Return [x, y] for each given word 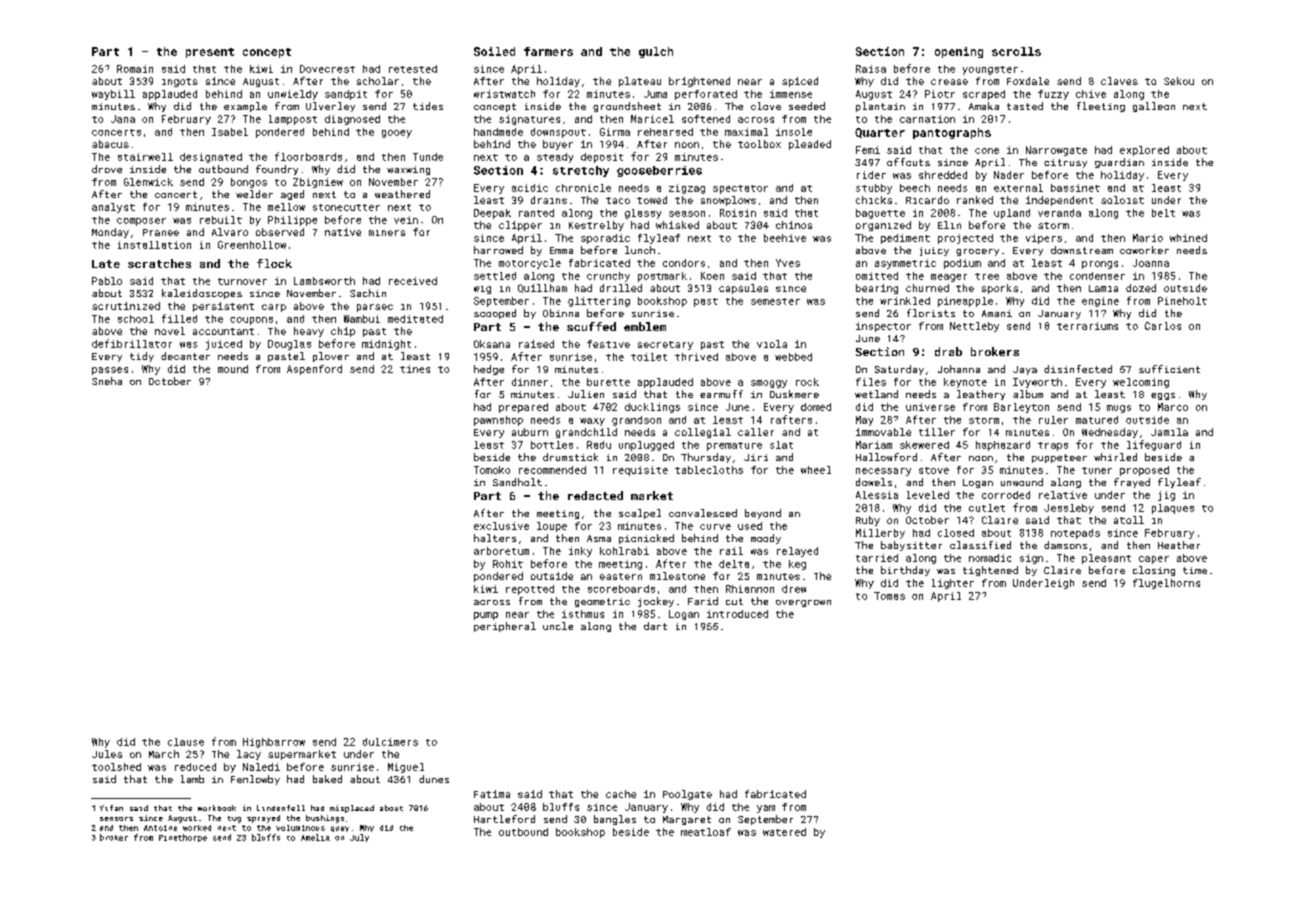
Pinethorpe [183, 838]
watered [784, 832]
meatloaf [706, 832]
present [210, 53]
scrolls [1016, 51]
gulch [656, 52]
